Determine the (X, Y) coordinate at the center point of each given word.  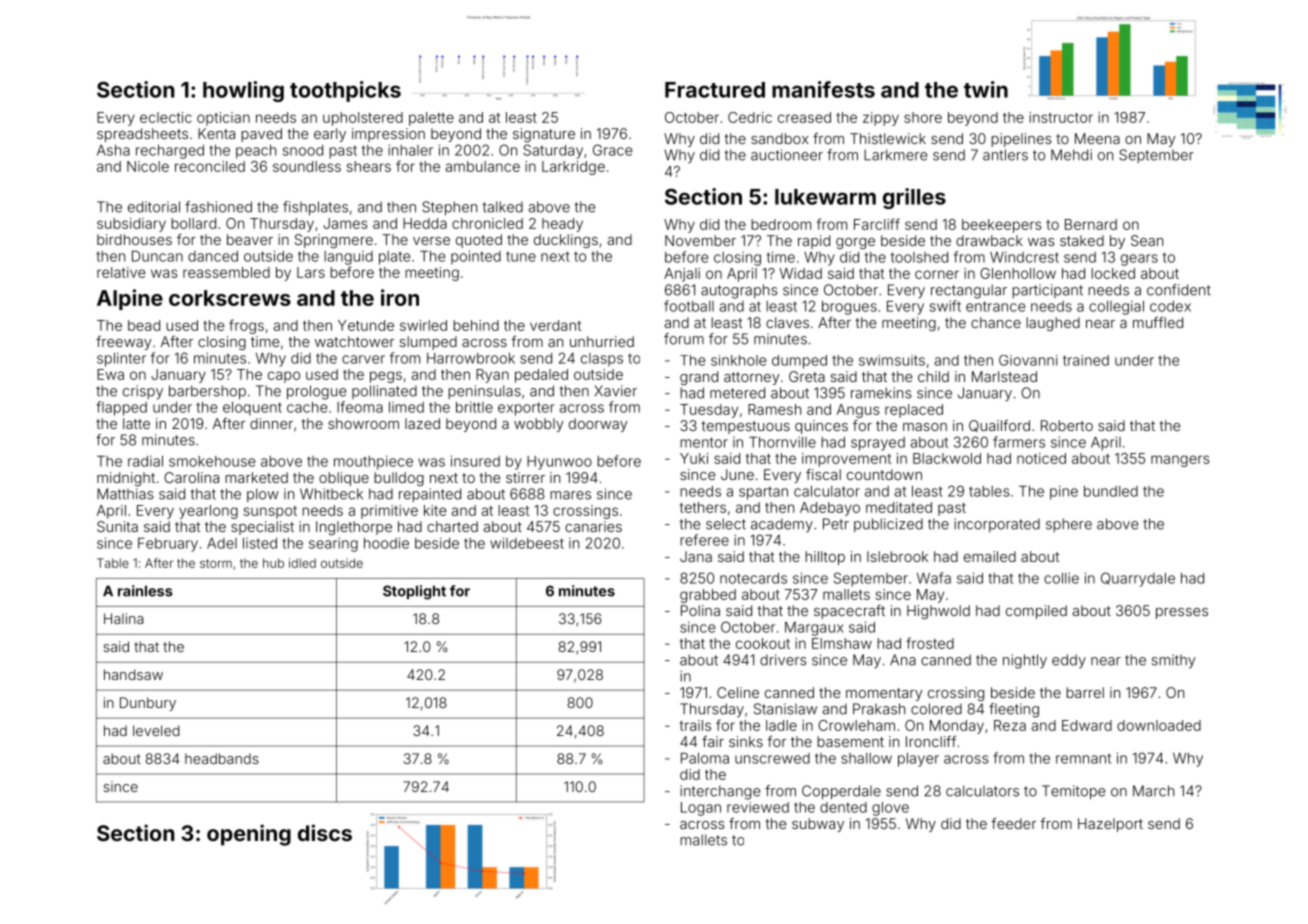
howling (243, 91)
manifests (823, 89)
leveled (156, 730)
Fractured (715, 90)
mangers (1180, 461)
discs (325, 832)
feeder (1013, 823)
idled (302, 563)
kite (435, 510)
